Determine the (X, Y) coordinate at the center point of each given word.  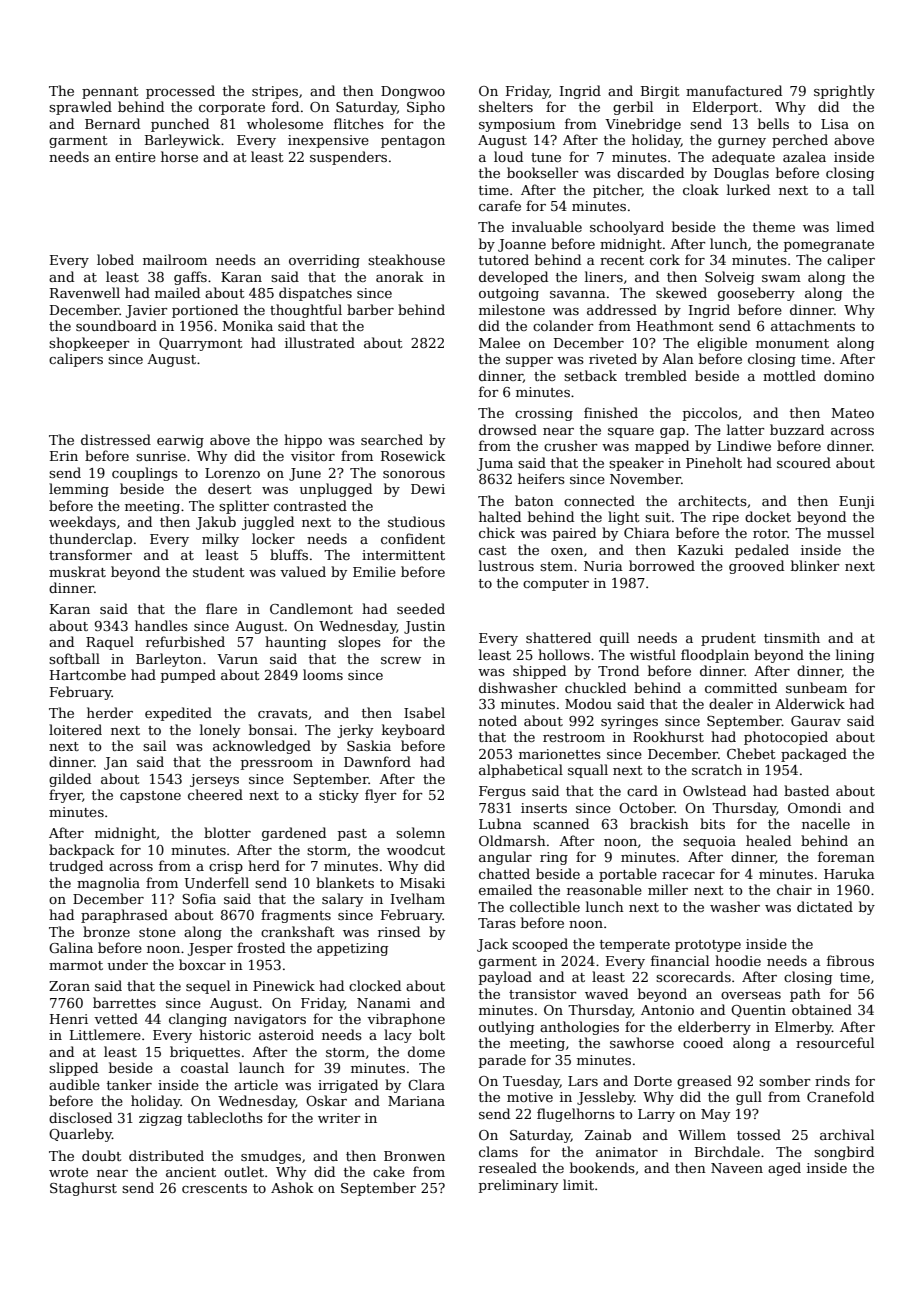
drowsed (508, 429)
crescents (214, 1188)
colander (563, 325)
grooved (756, 567)
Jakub (216, 523)
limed (855, 226)
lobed (115, 259)
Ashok (292, 1187)
